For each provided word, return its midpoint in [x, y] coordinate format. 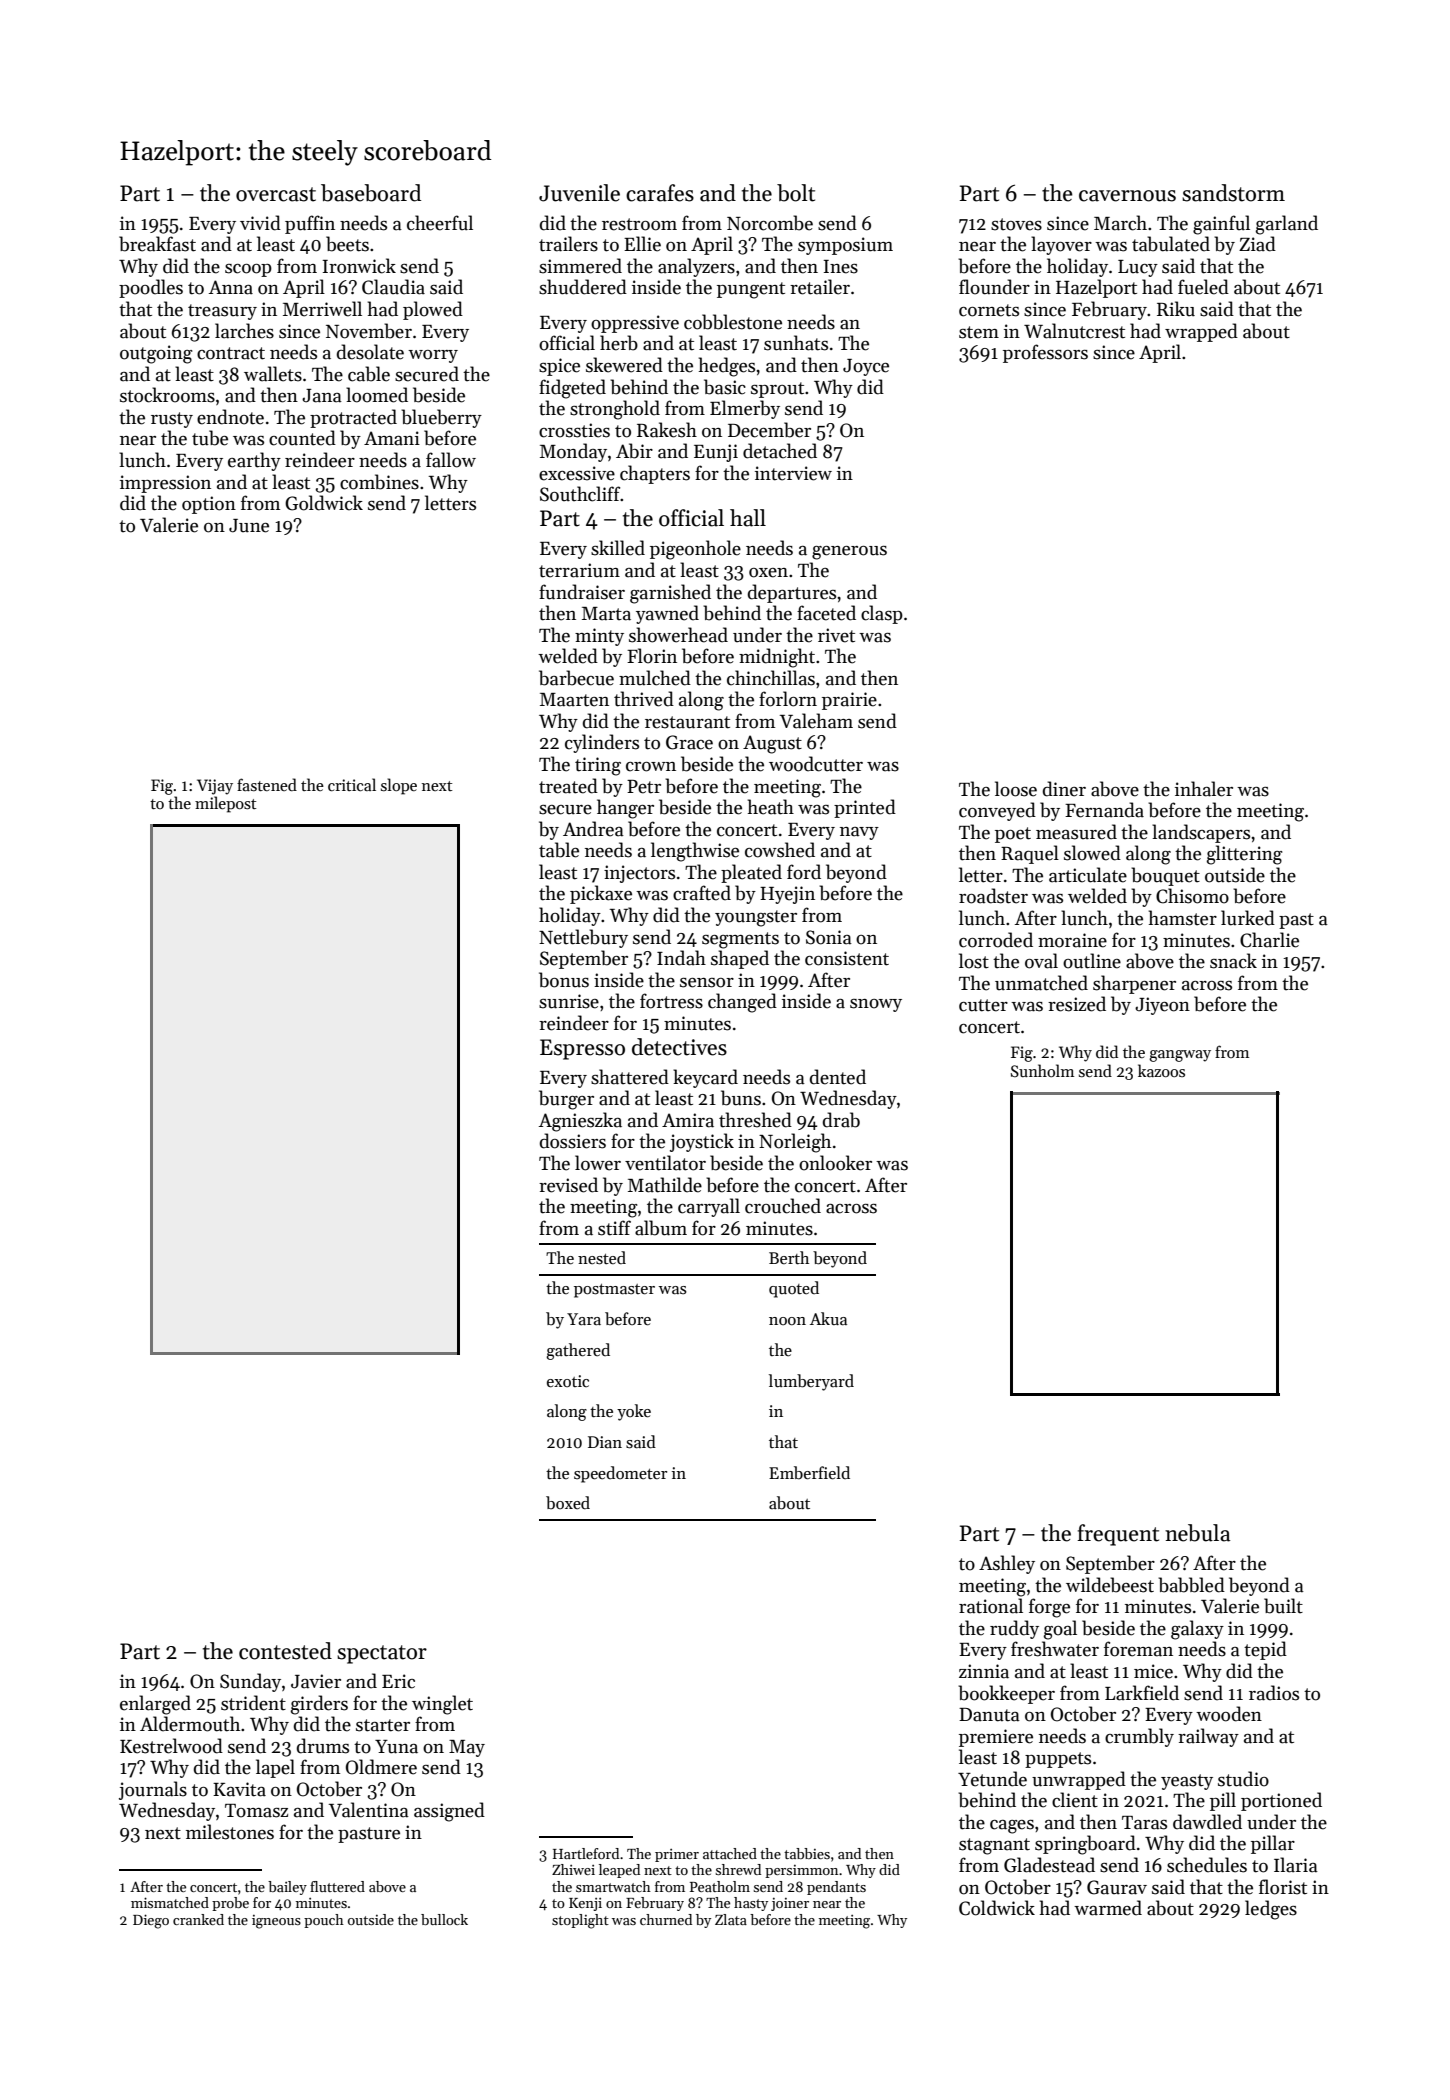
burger [566, 1100]
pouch [324, 1921]
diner [1064, 789]
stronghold [615, 410]
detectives [679, 1047]
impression [165, 484]
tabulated [1171, 244]
